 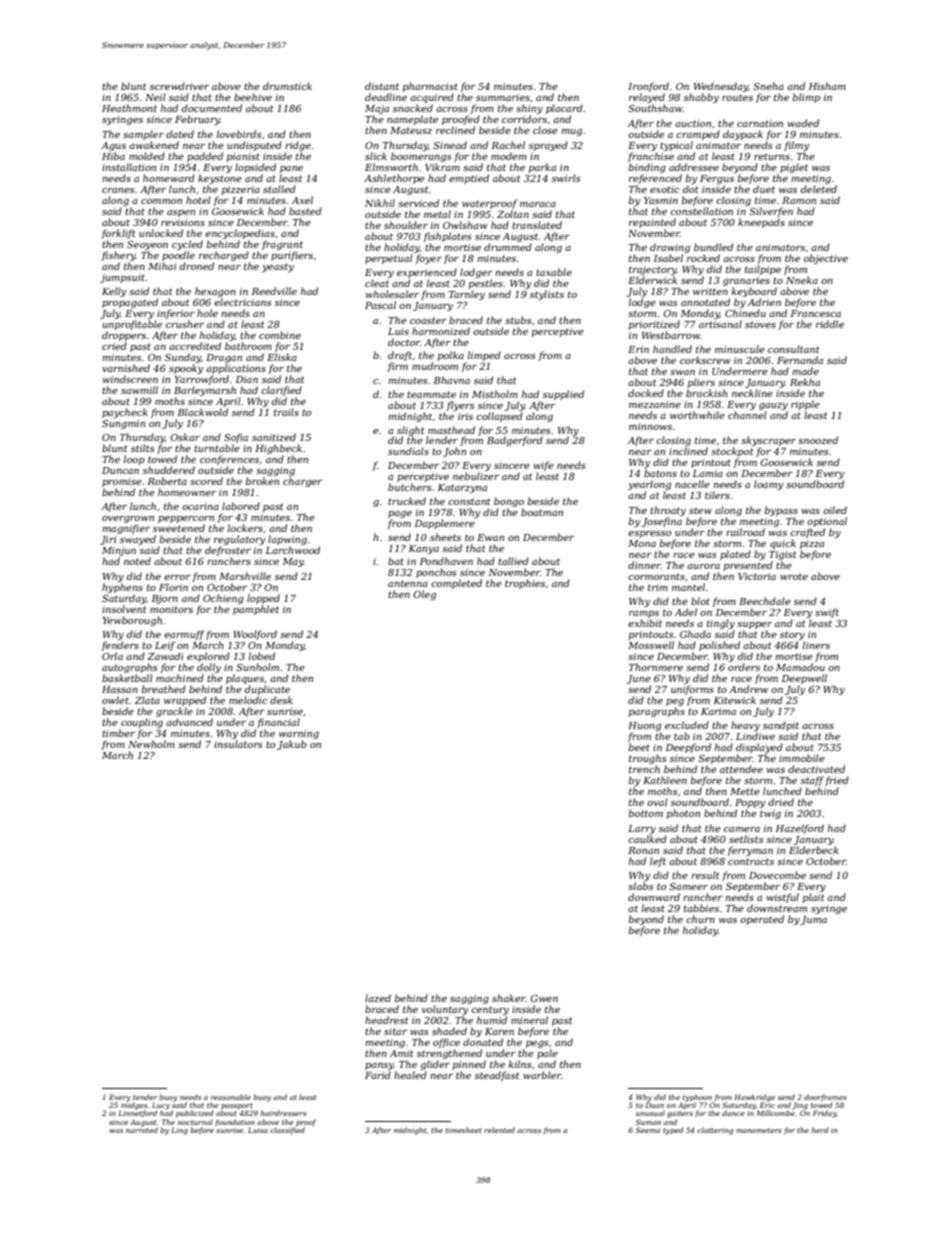 What do you see at coordinates (287, 1130) in the screenshot?
I see `classified` at bounding box center [287, 1130].
